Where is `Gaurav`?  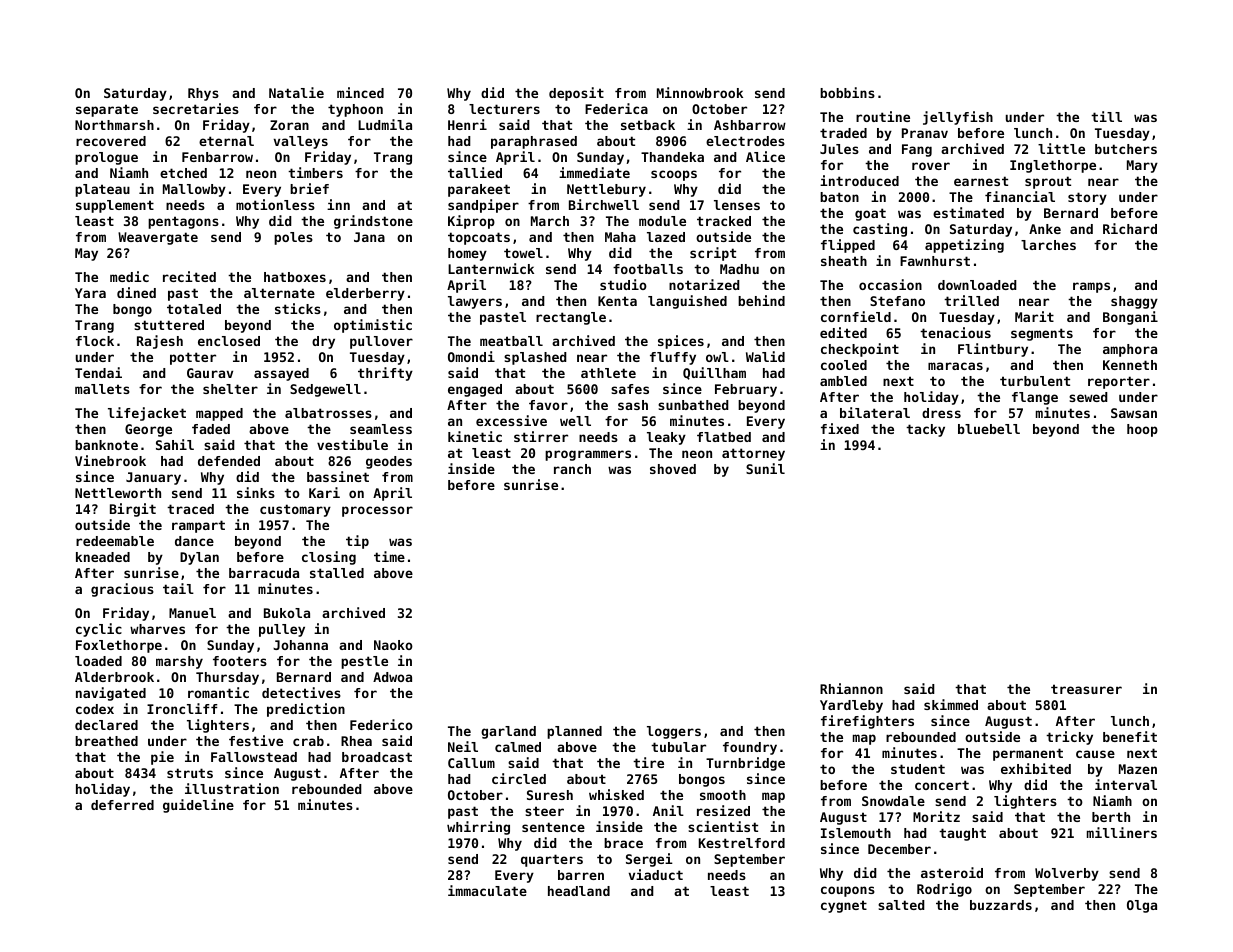 Gaurav is located at coordinates (210, 373).
